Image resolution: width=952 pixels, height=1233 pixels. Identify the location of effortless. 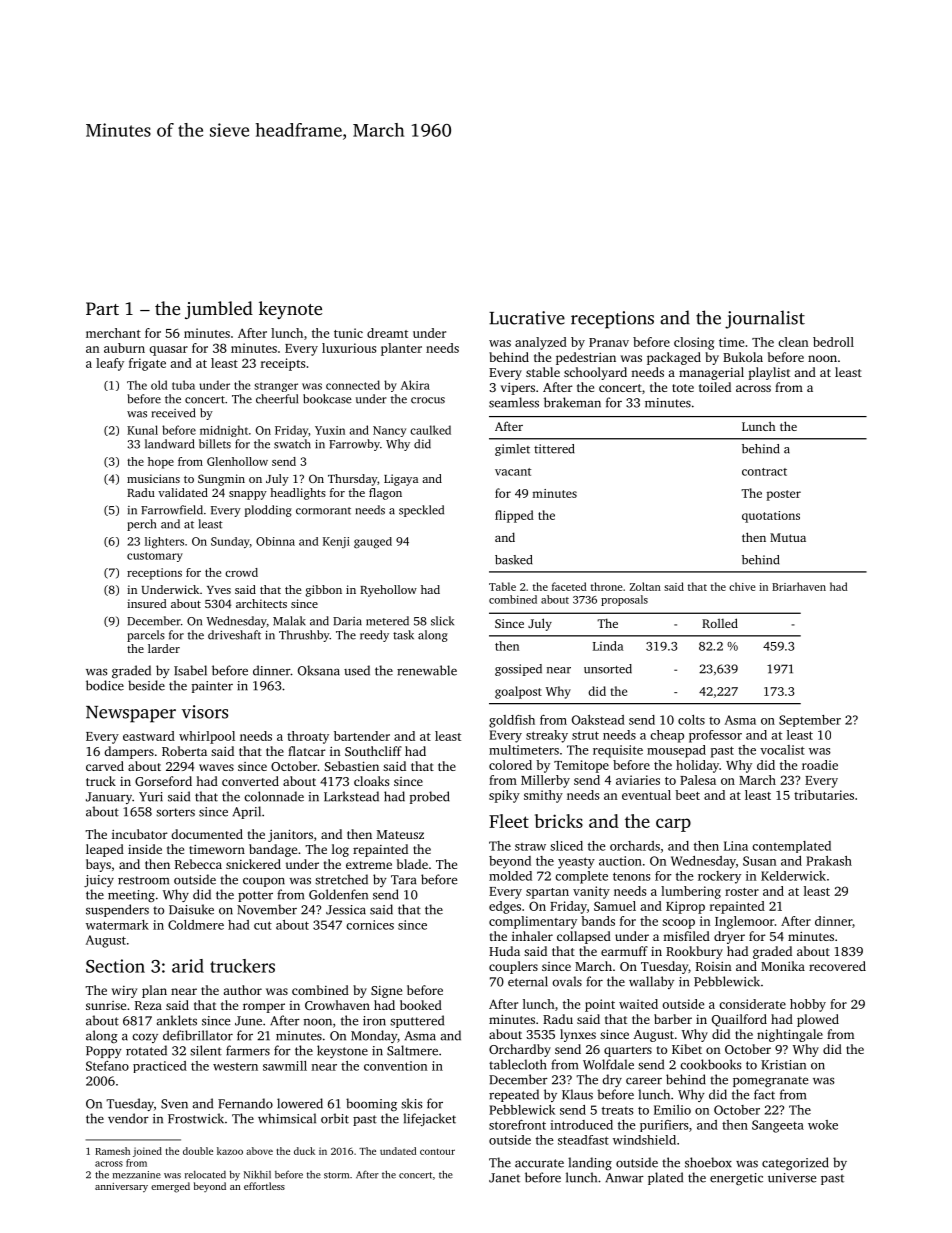
(264, 1186).
